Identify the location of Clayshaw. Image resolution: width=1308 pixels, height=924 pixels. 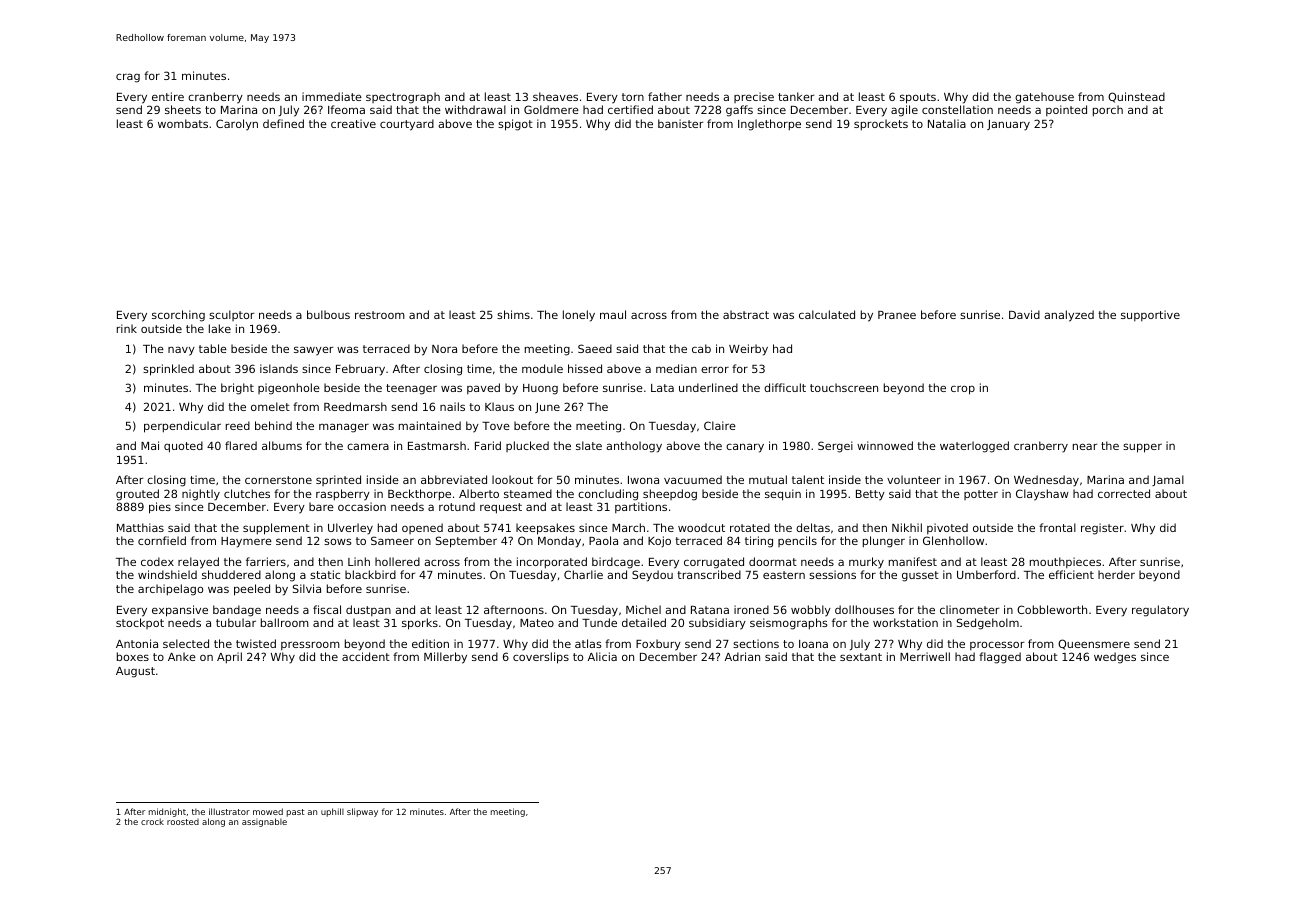
(1042, 495).
